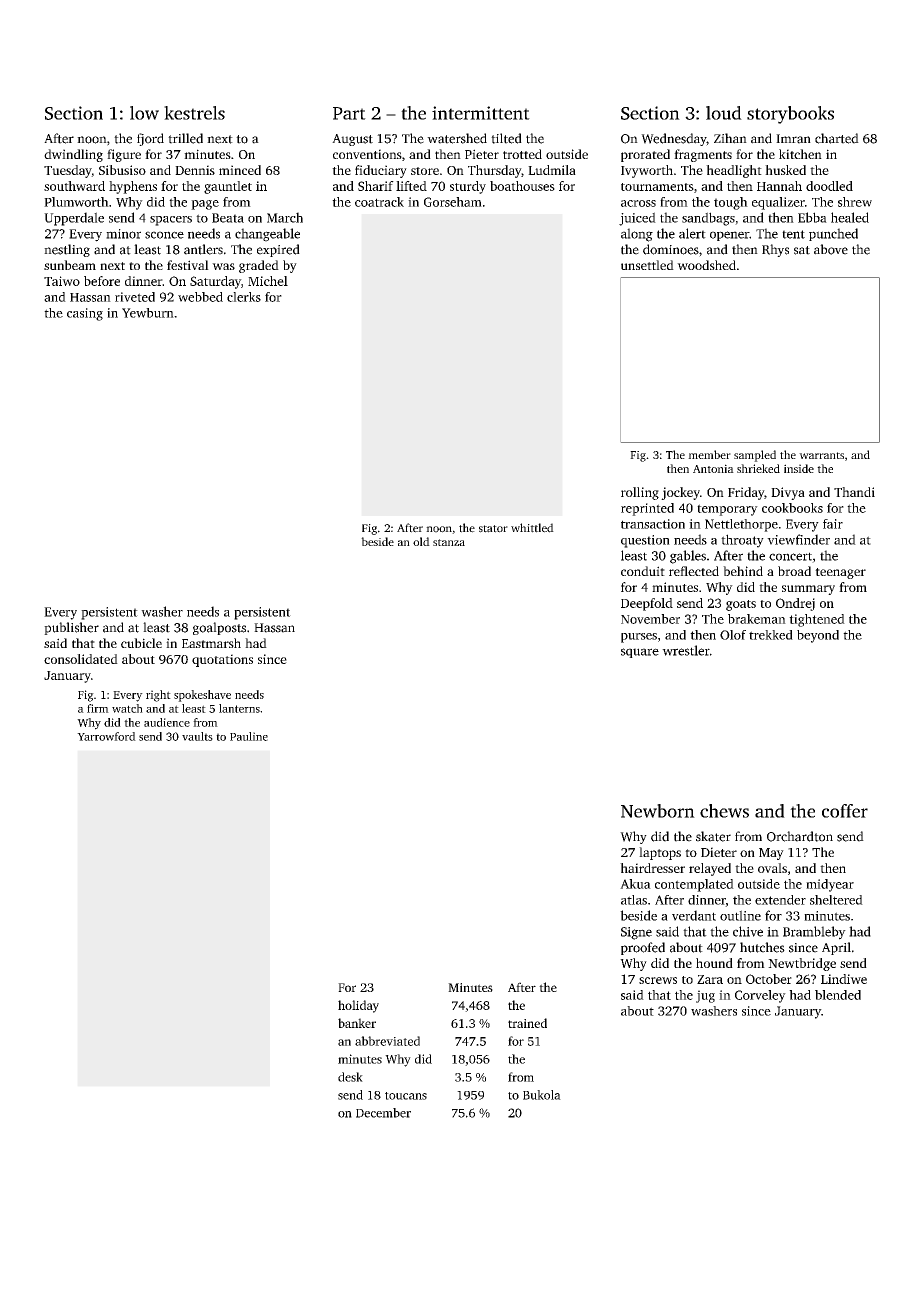  What do you see at coordinates (350, 1077) in the page?
I see `desk` at bounding box center [350, 1077].
